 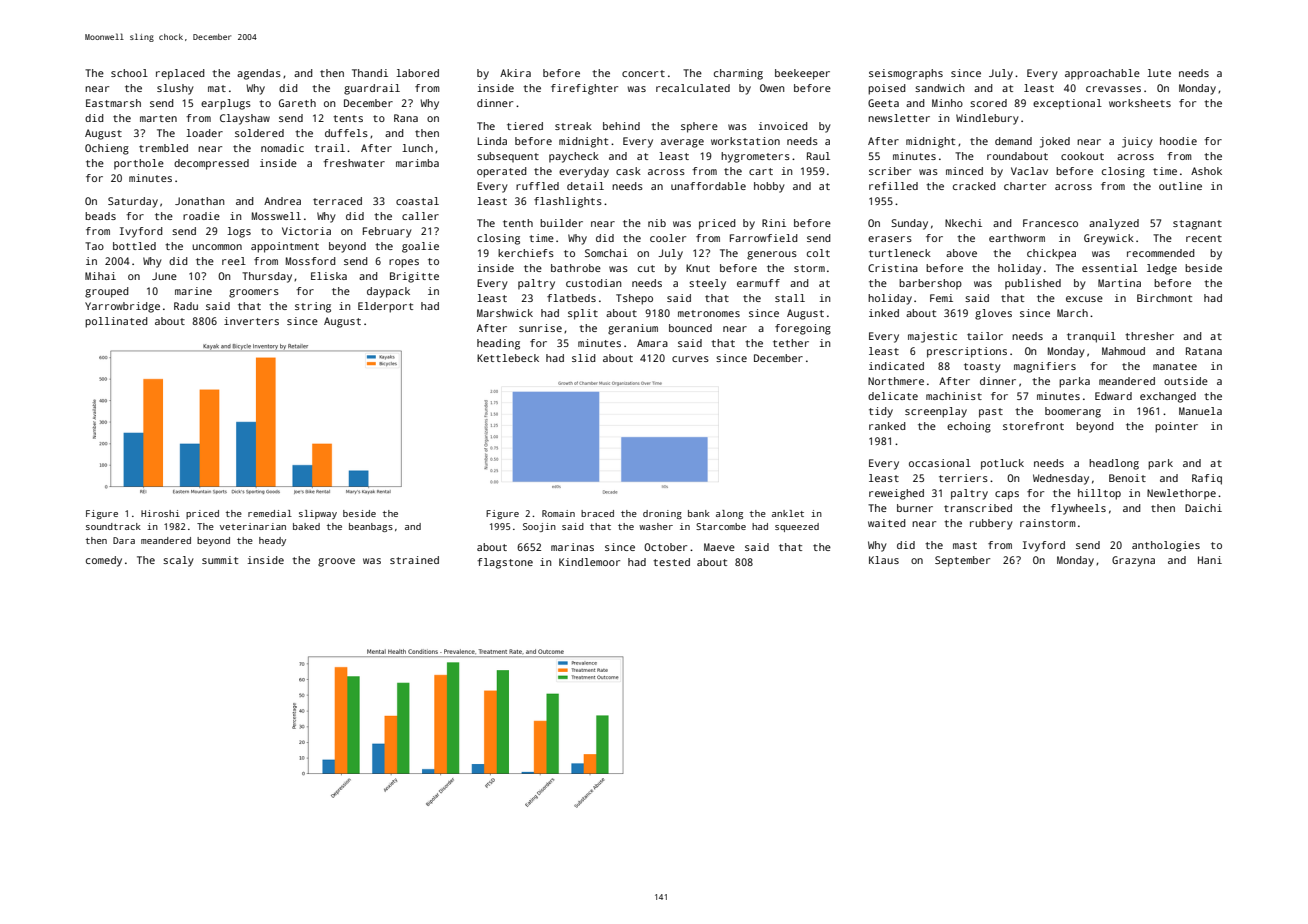 I want to click on reweighed, so click(x=896, y=494).
